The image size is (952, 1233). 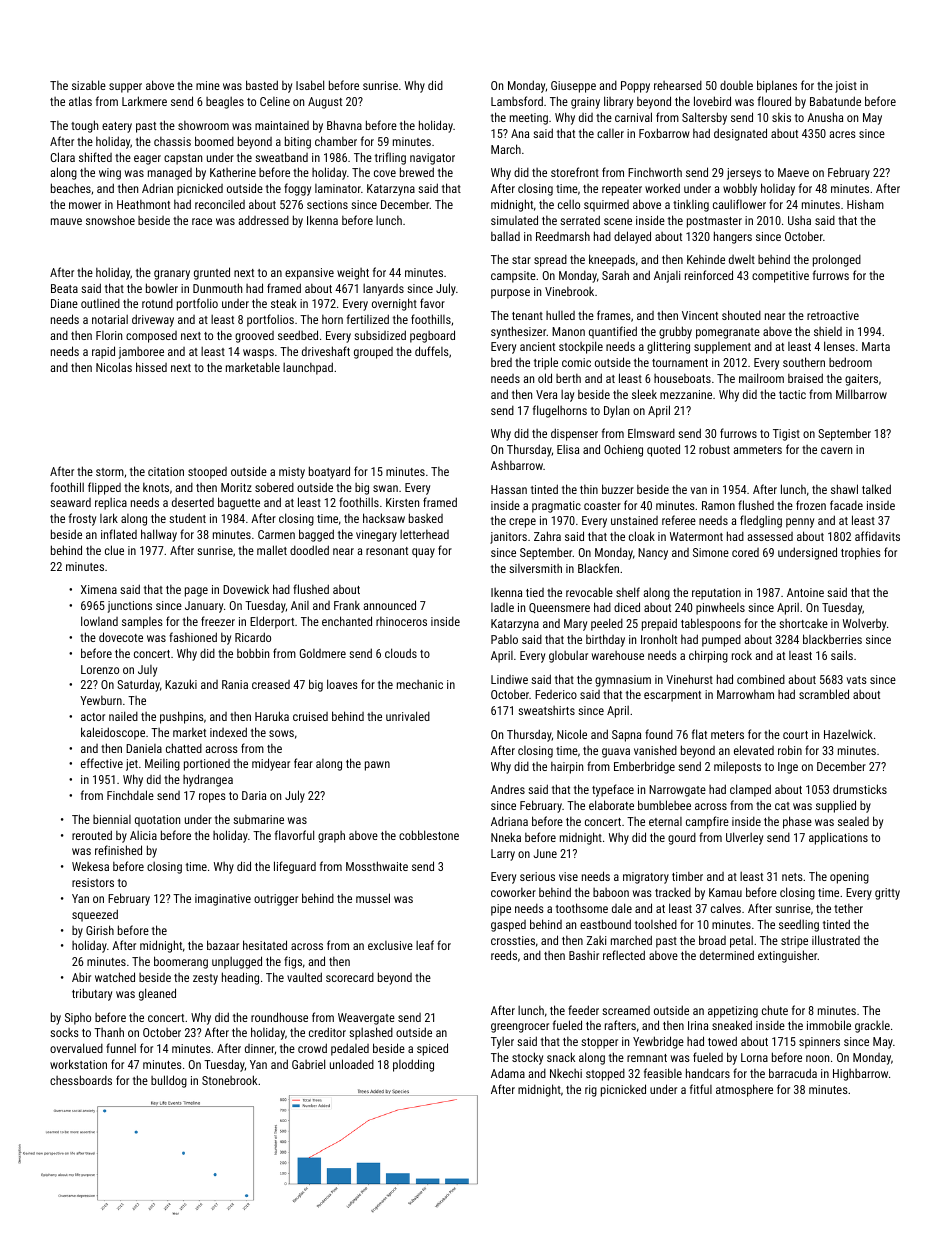 I want to click on bred, so click(x=501, y=362).
